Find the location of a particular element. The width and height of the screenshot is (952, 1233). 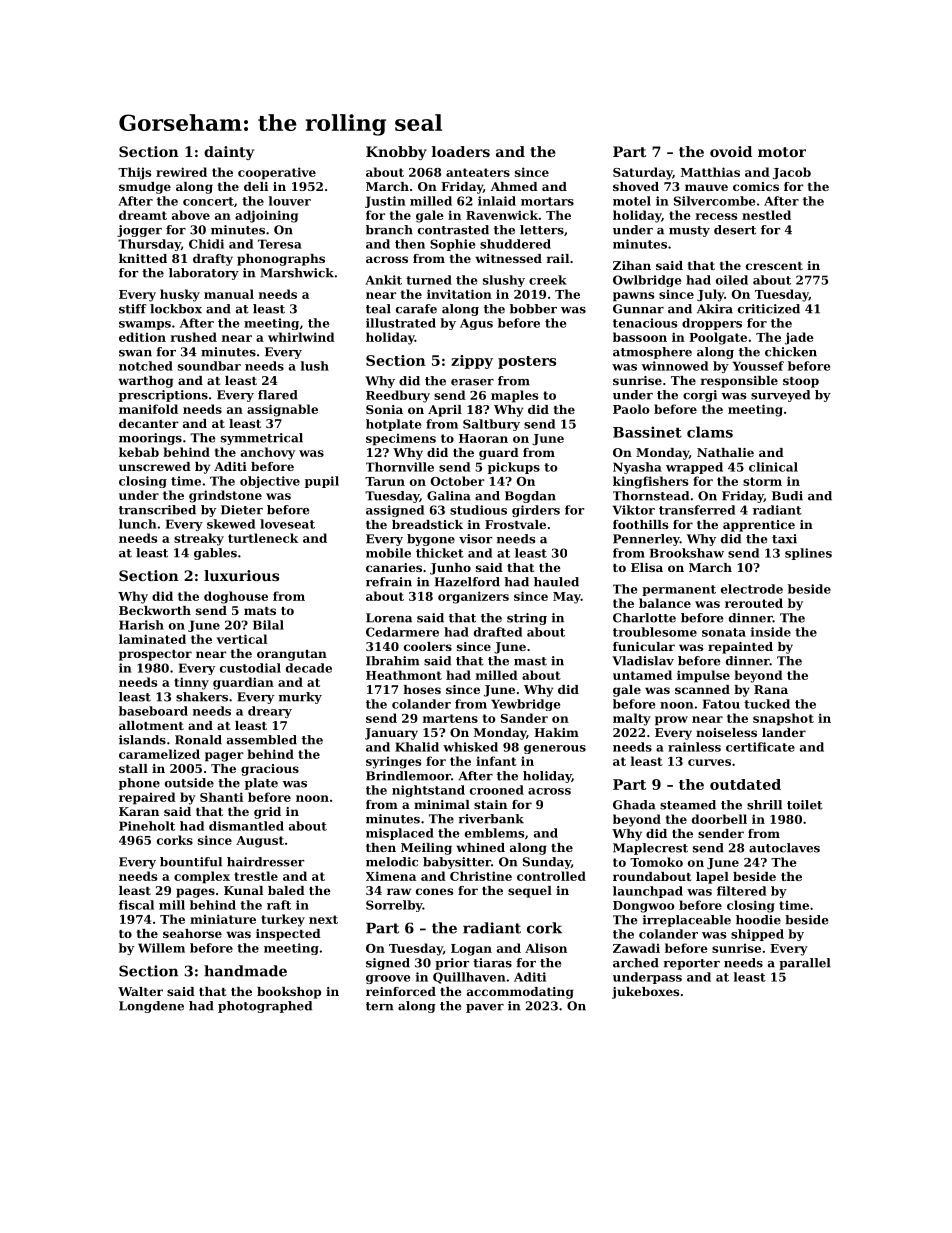

Thijs is located at coordinates (134, 173).
